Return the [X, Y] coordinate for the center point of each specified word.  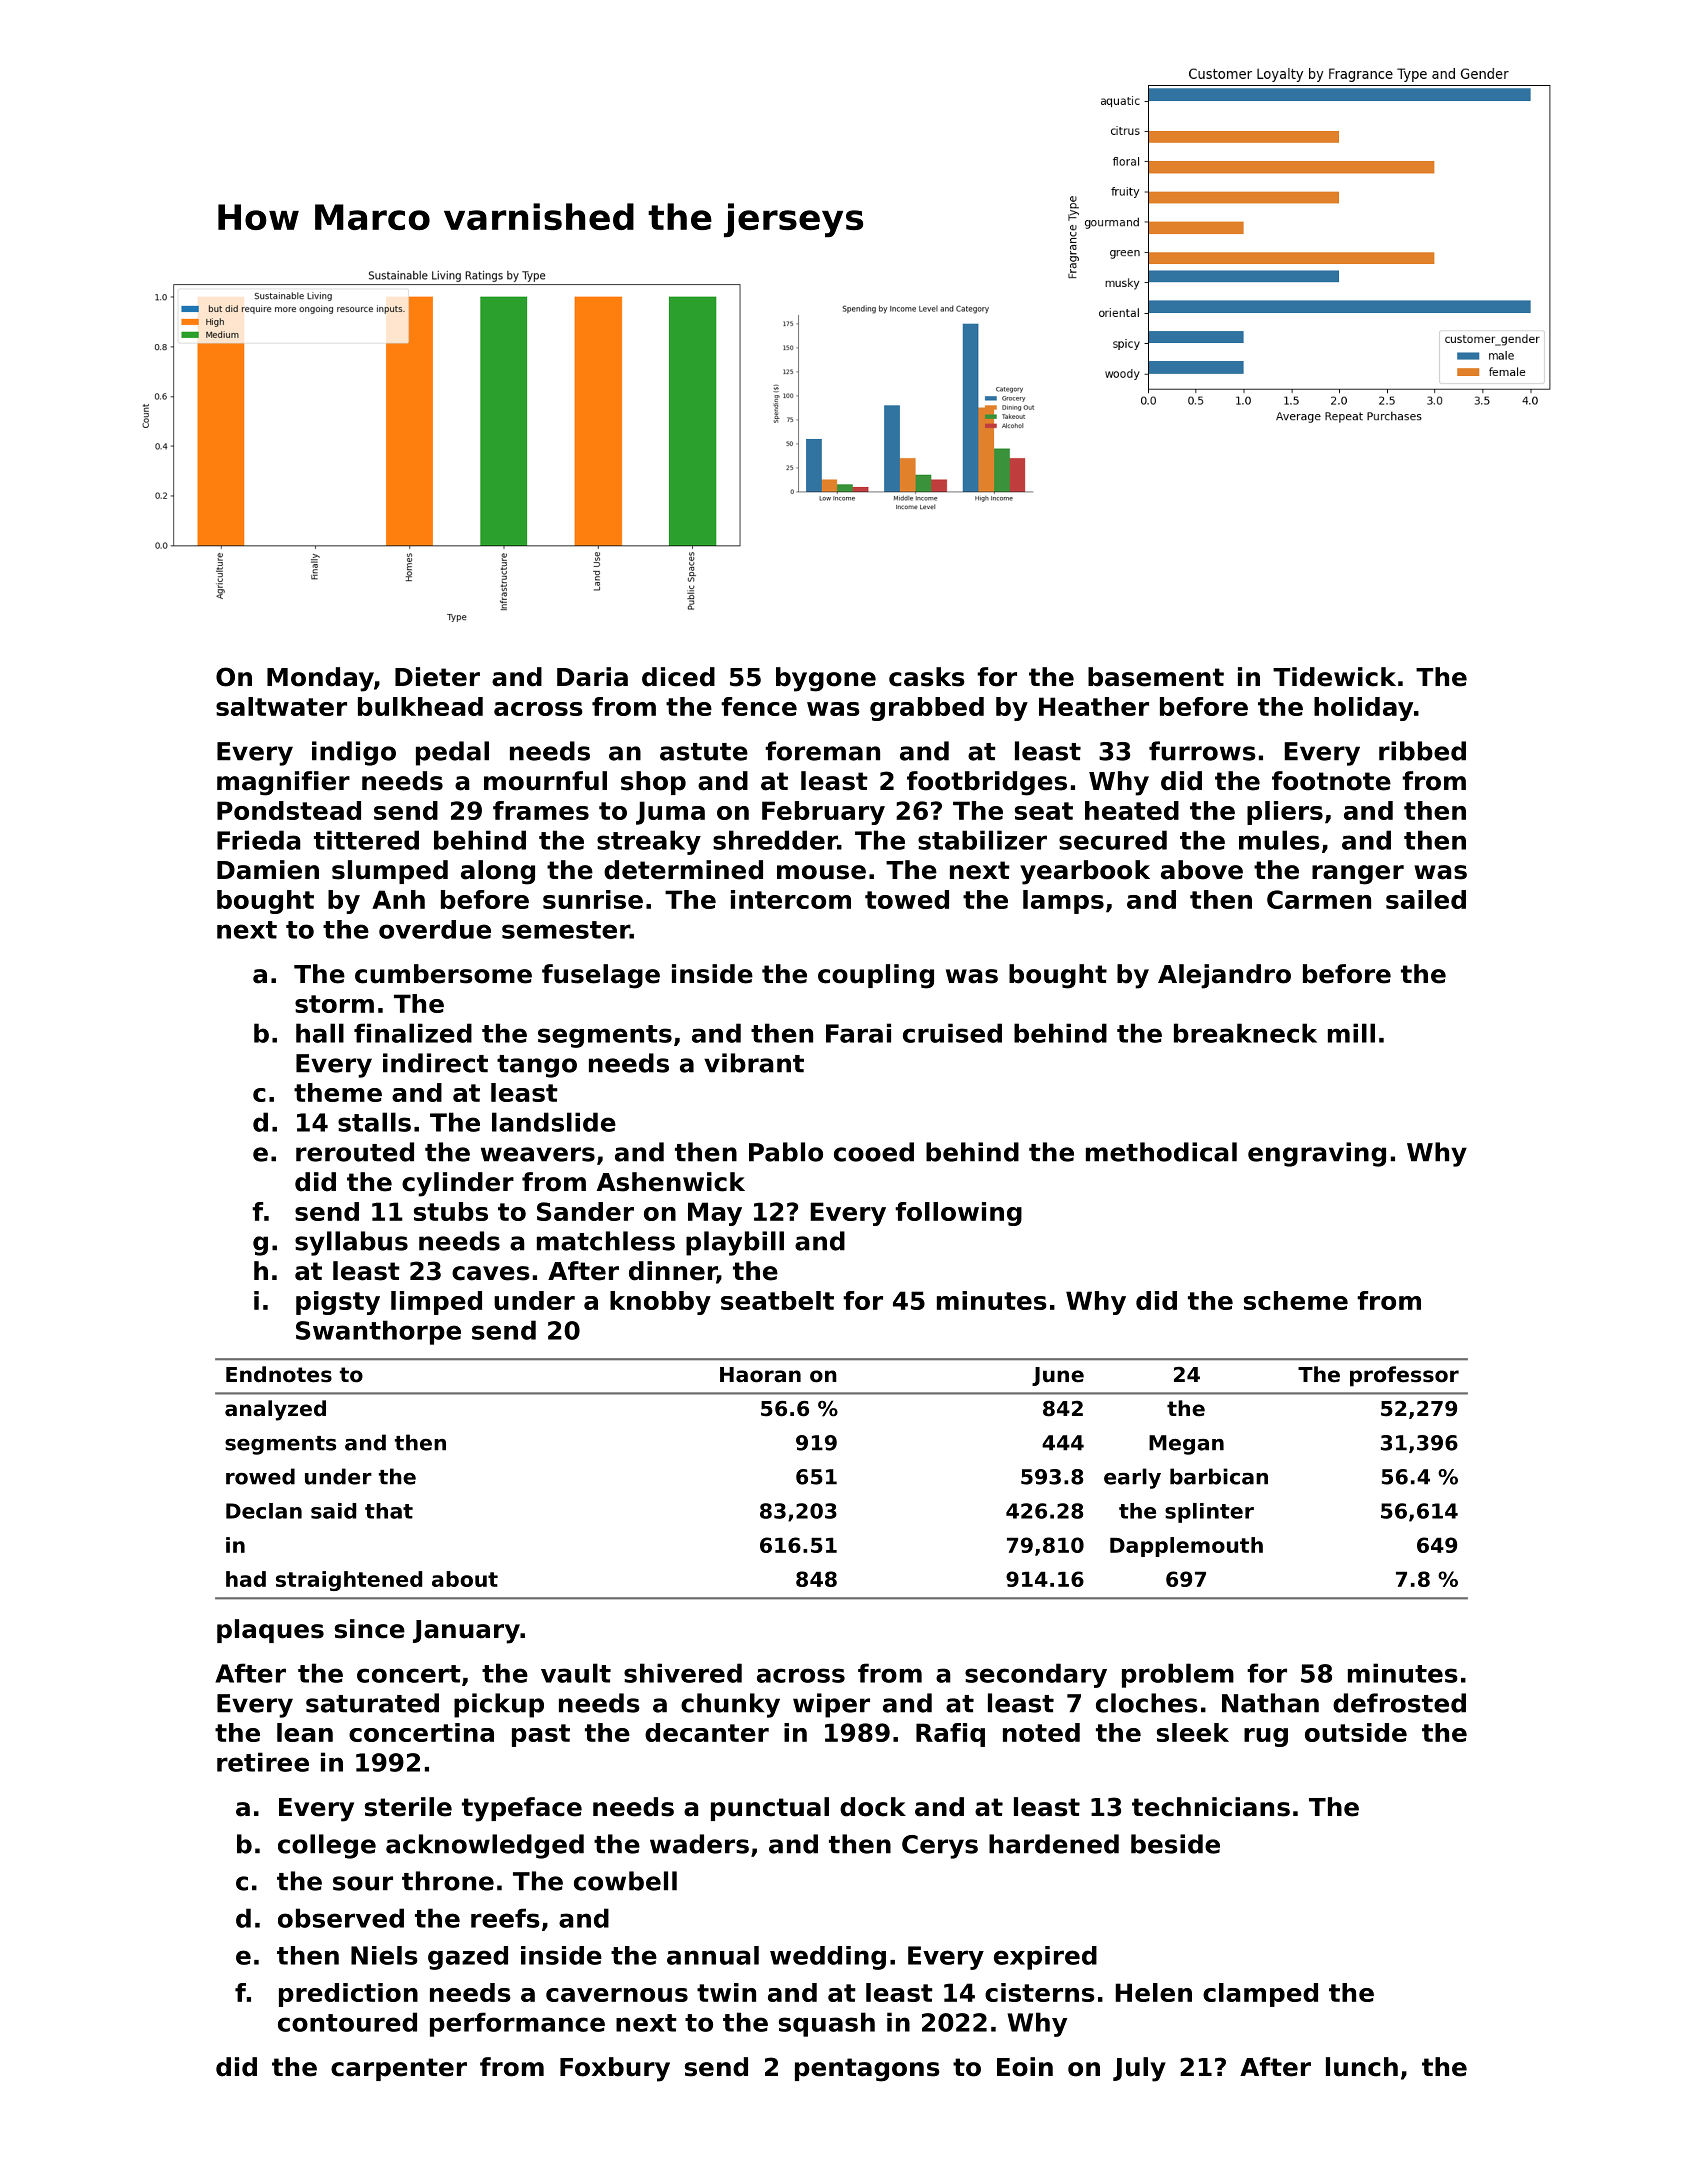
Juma [670, 813]
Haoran [760, 1375]
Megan [1186, 1445]
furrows [1202, 751]
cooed [874, 1152]
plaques [270, 1631]
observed [341, 1918]
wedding [828, 1958]
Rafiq [950, 1735]
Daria [592, 677]
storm [334, 1004]
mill [1351, 1033]
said [333, 1511]
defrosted [1399, 1703]
